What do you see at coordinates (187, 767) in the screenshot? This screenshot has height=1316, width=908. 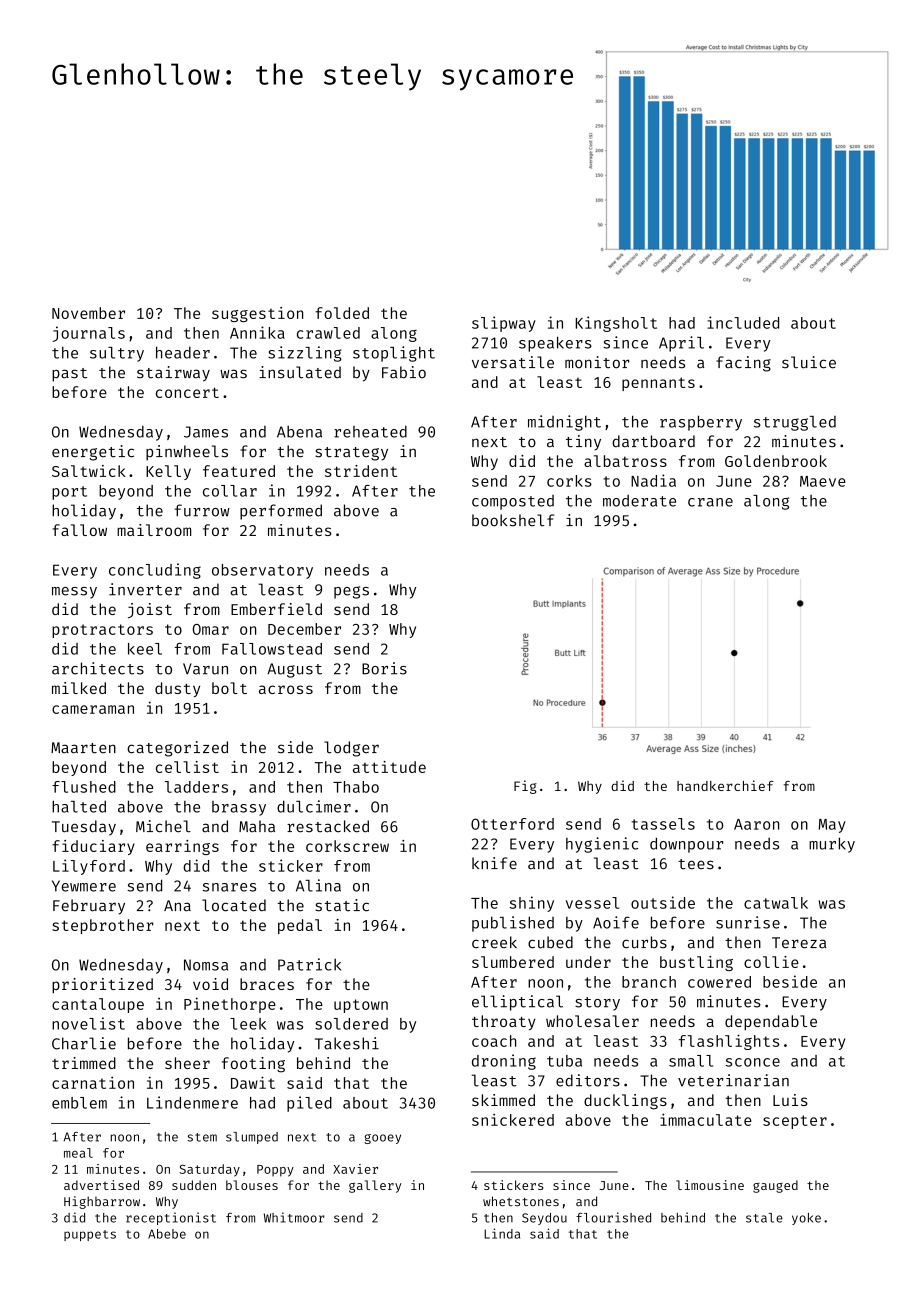 I see `cellist` at bounding box center [187, 767].
